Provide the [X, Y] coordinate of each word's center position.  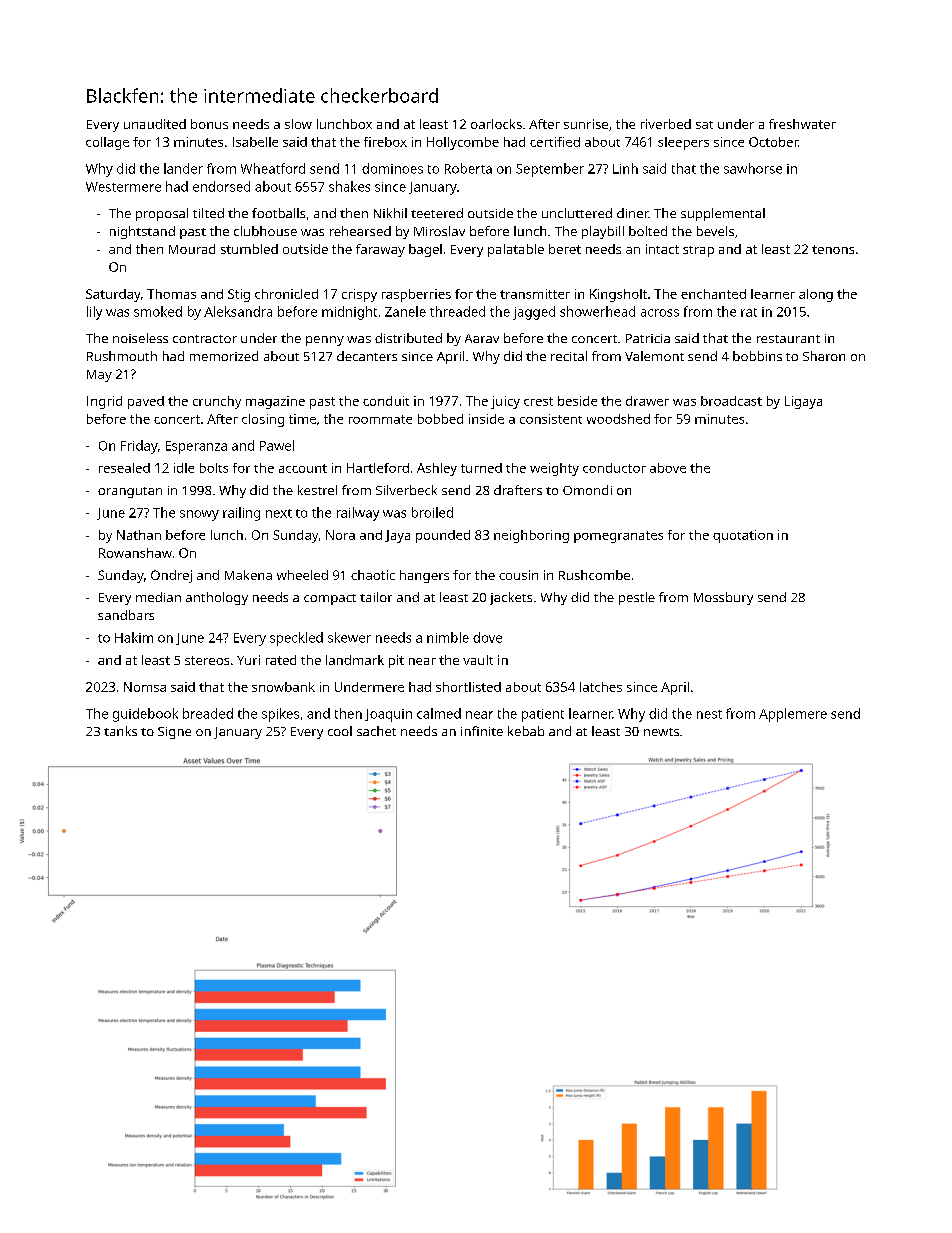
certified [555, 142]
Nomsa [145, 687]
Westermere [123, 187]
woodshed [618, 419]
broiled [432, 512]
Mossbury [723, 598]
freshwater [802, 124]
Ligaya [803, 402]
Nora [340, 535]
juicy [505, 402]
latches [601, 687]
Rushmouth [122, 356]
